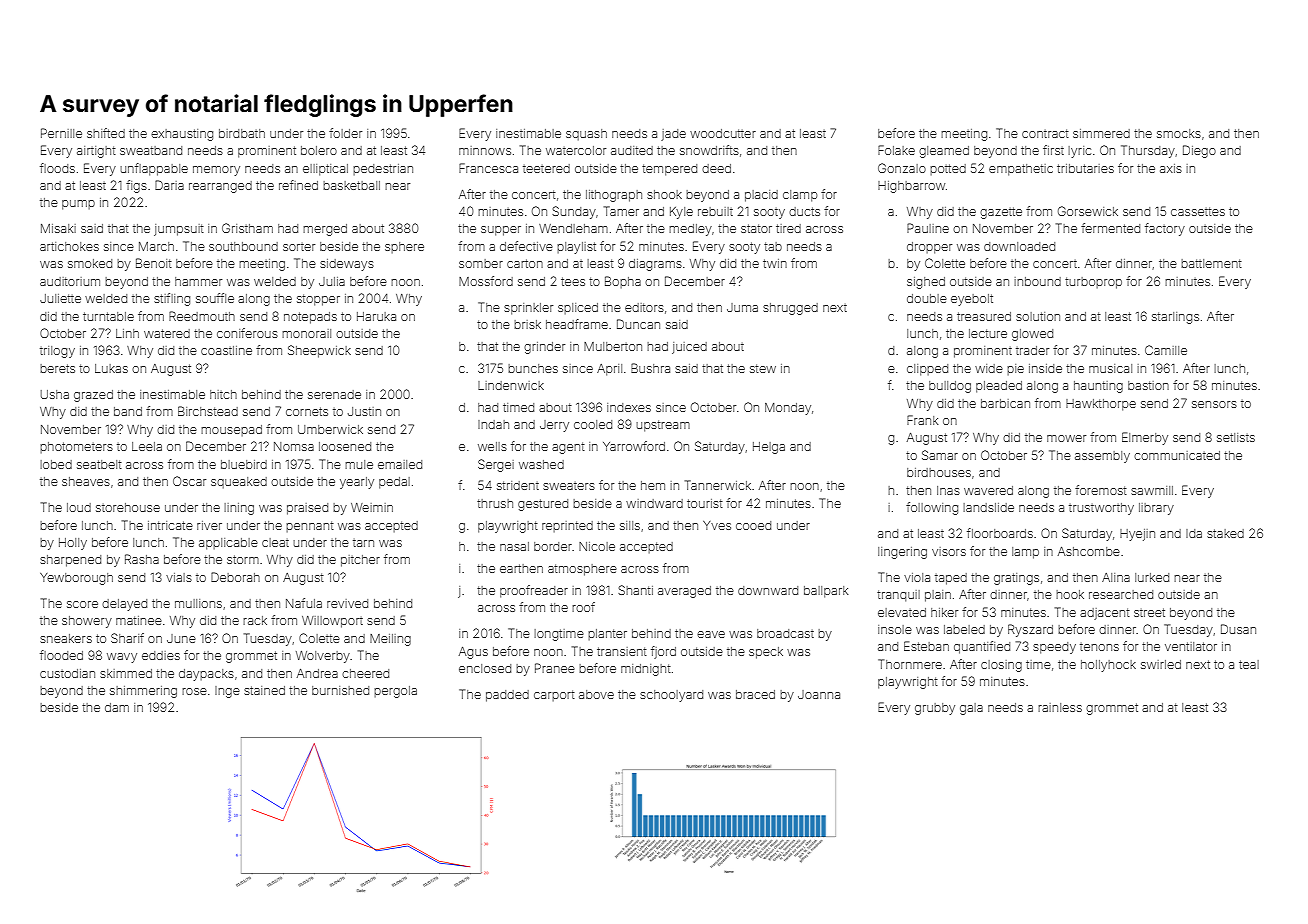 This page has height=924, width=1308. I want to click on schoolyard, so click(671, 696).
